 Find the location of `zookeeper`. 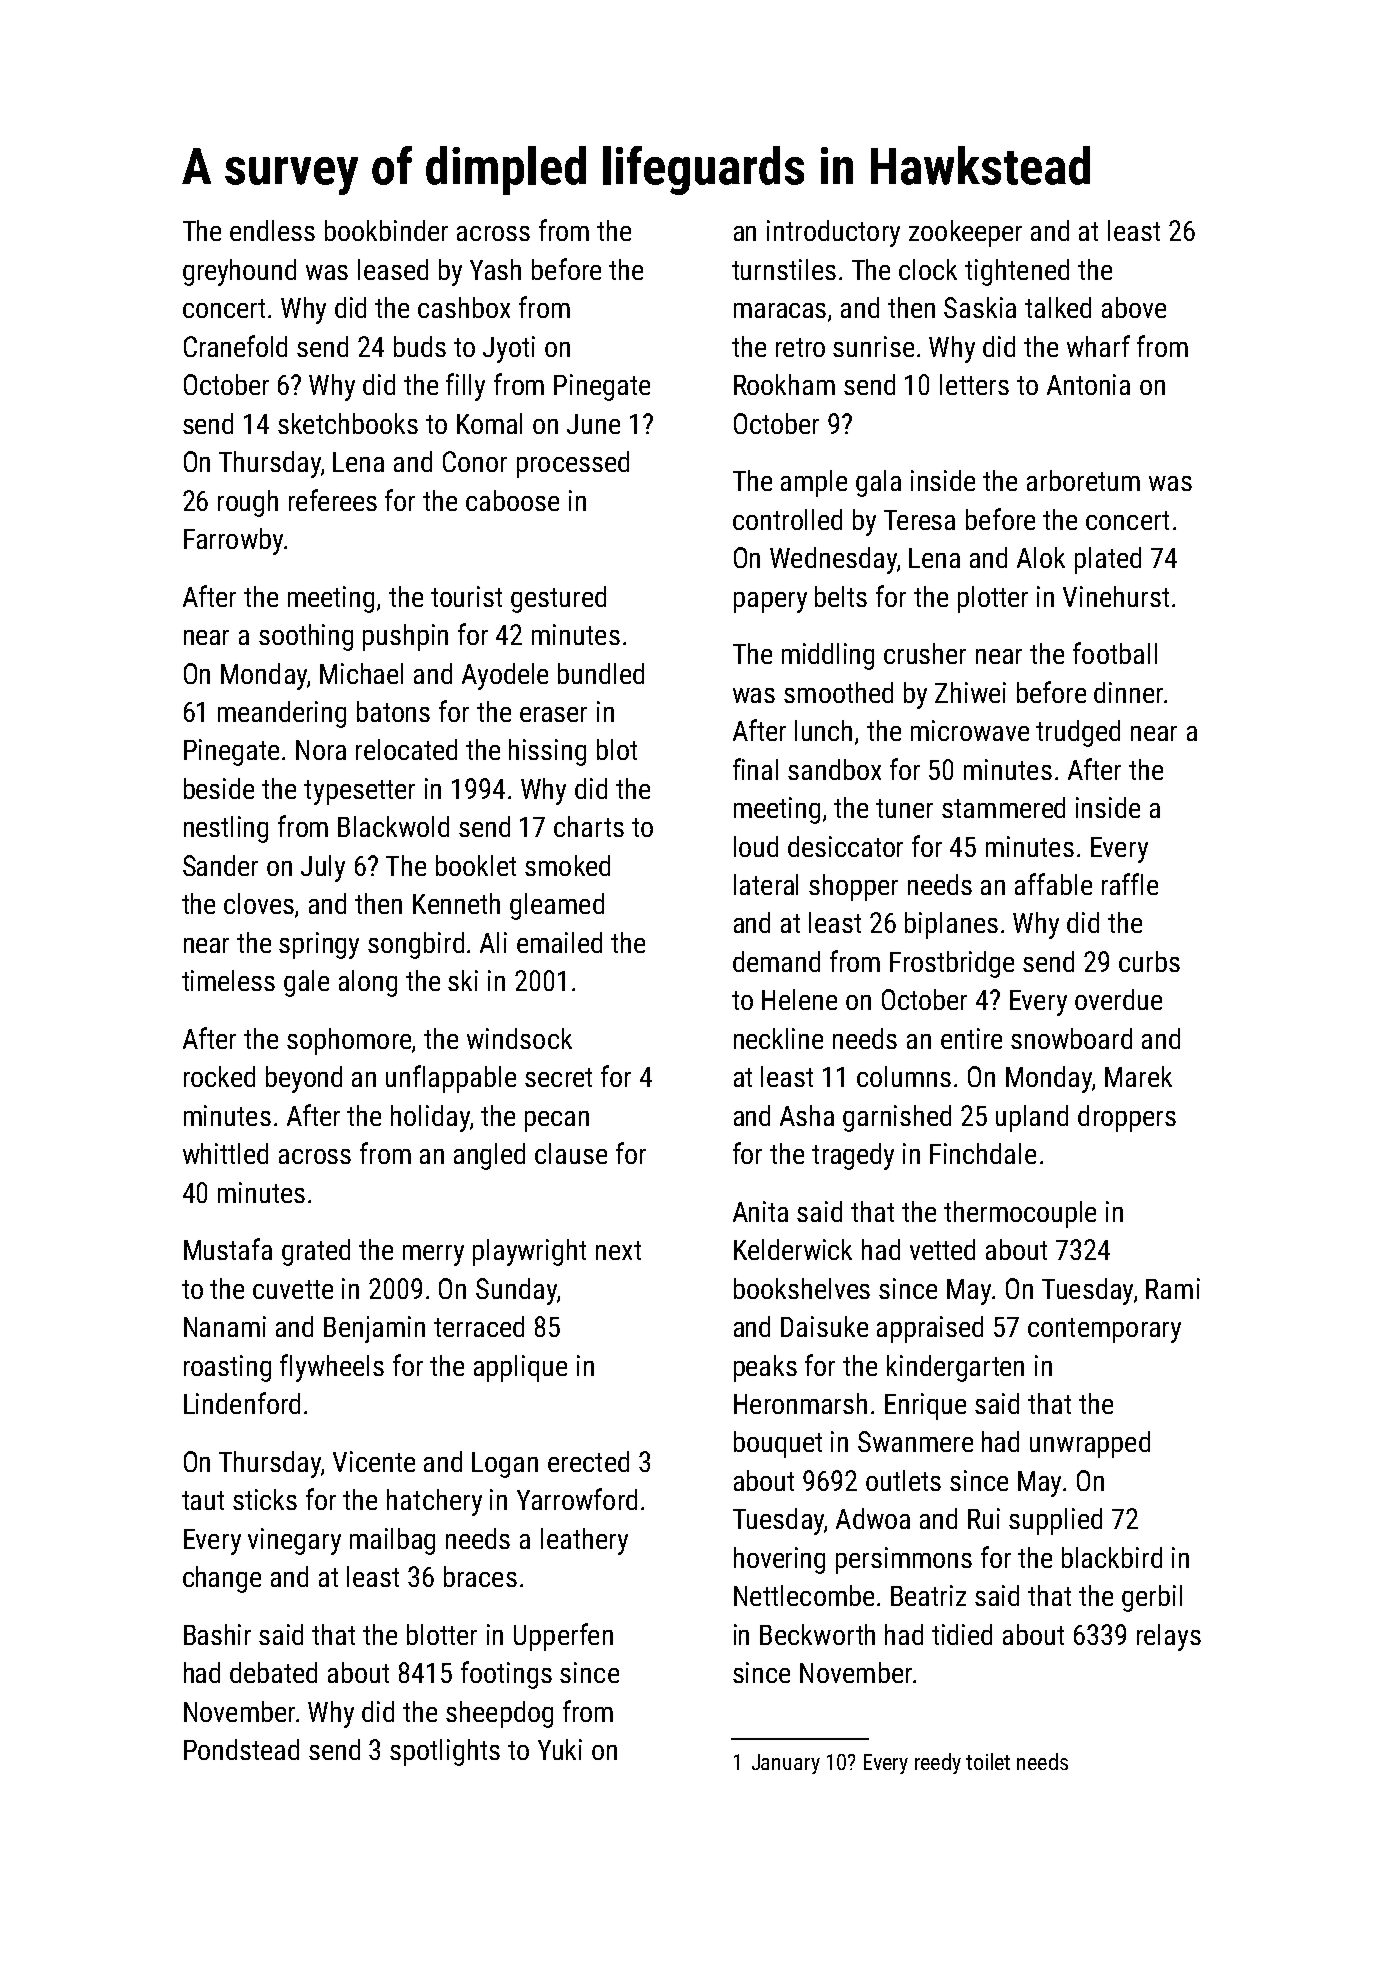

zookeeper is located at coordinates (965, 233).
